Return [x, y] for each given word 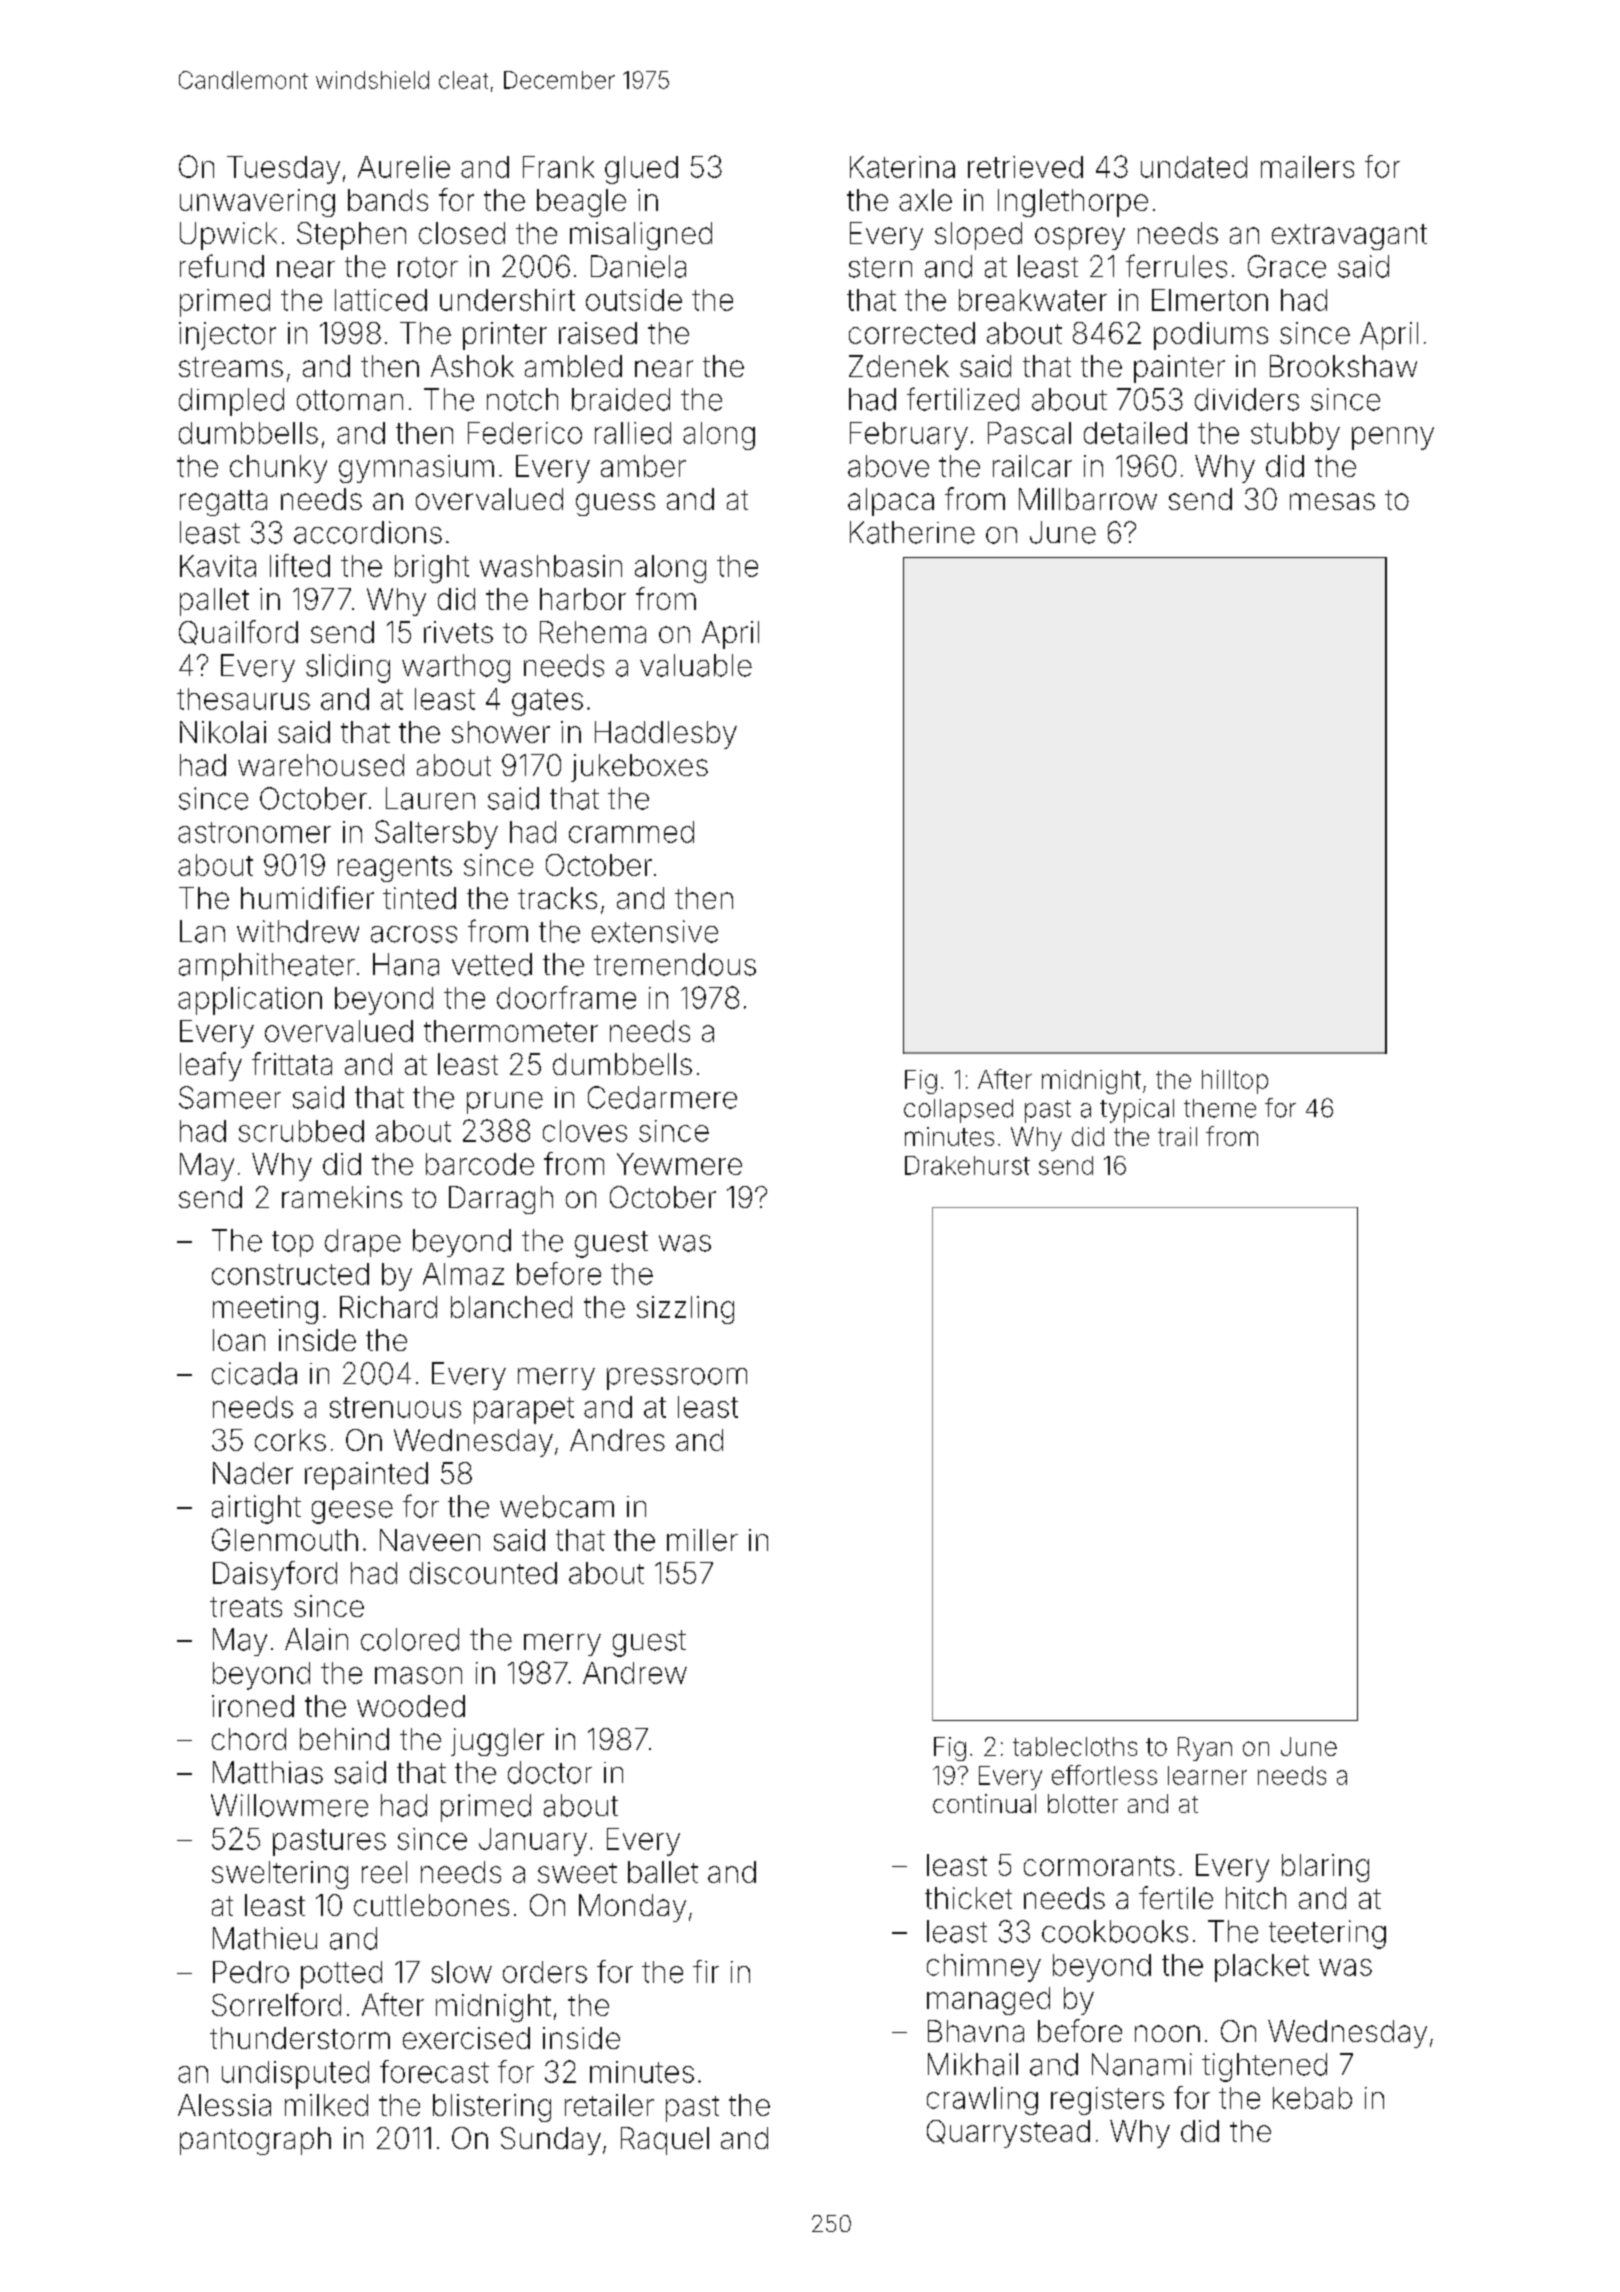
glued [641, 170]
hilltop [1235, 1082]
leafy [211, 1066]
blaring [1325, 1868]
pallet [214, 602]
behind [344, 1739]
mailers [1307, 167]
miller [702, 1540]
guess [615, 504]
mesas [1332, 501]
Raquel [665, 2141]
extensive [655, 931]
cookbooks [1115, 1931]
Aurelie [404, 167]
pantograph [255, 2141]
